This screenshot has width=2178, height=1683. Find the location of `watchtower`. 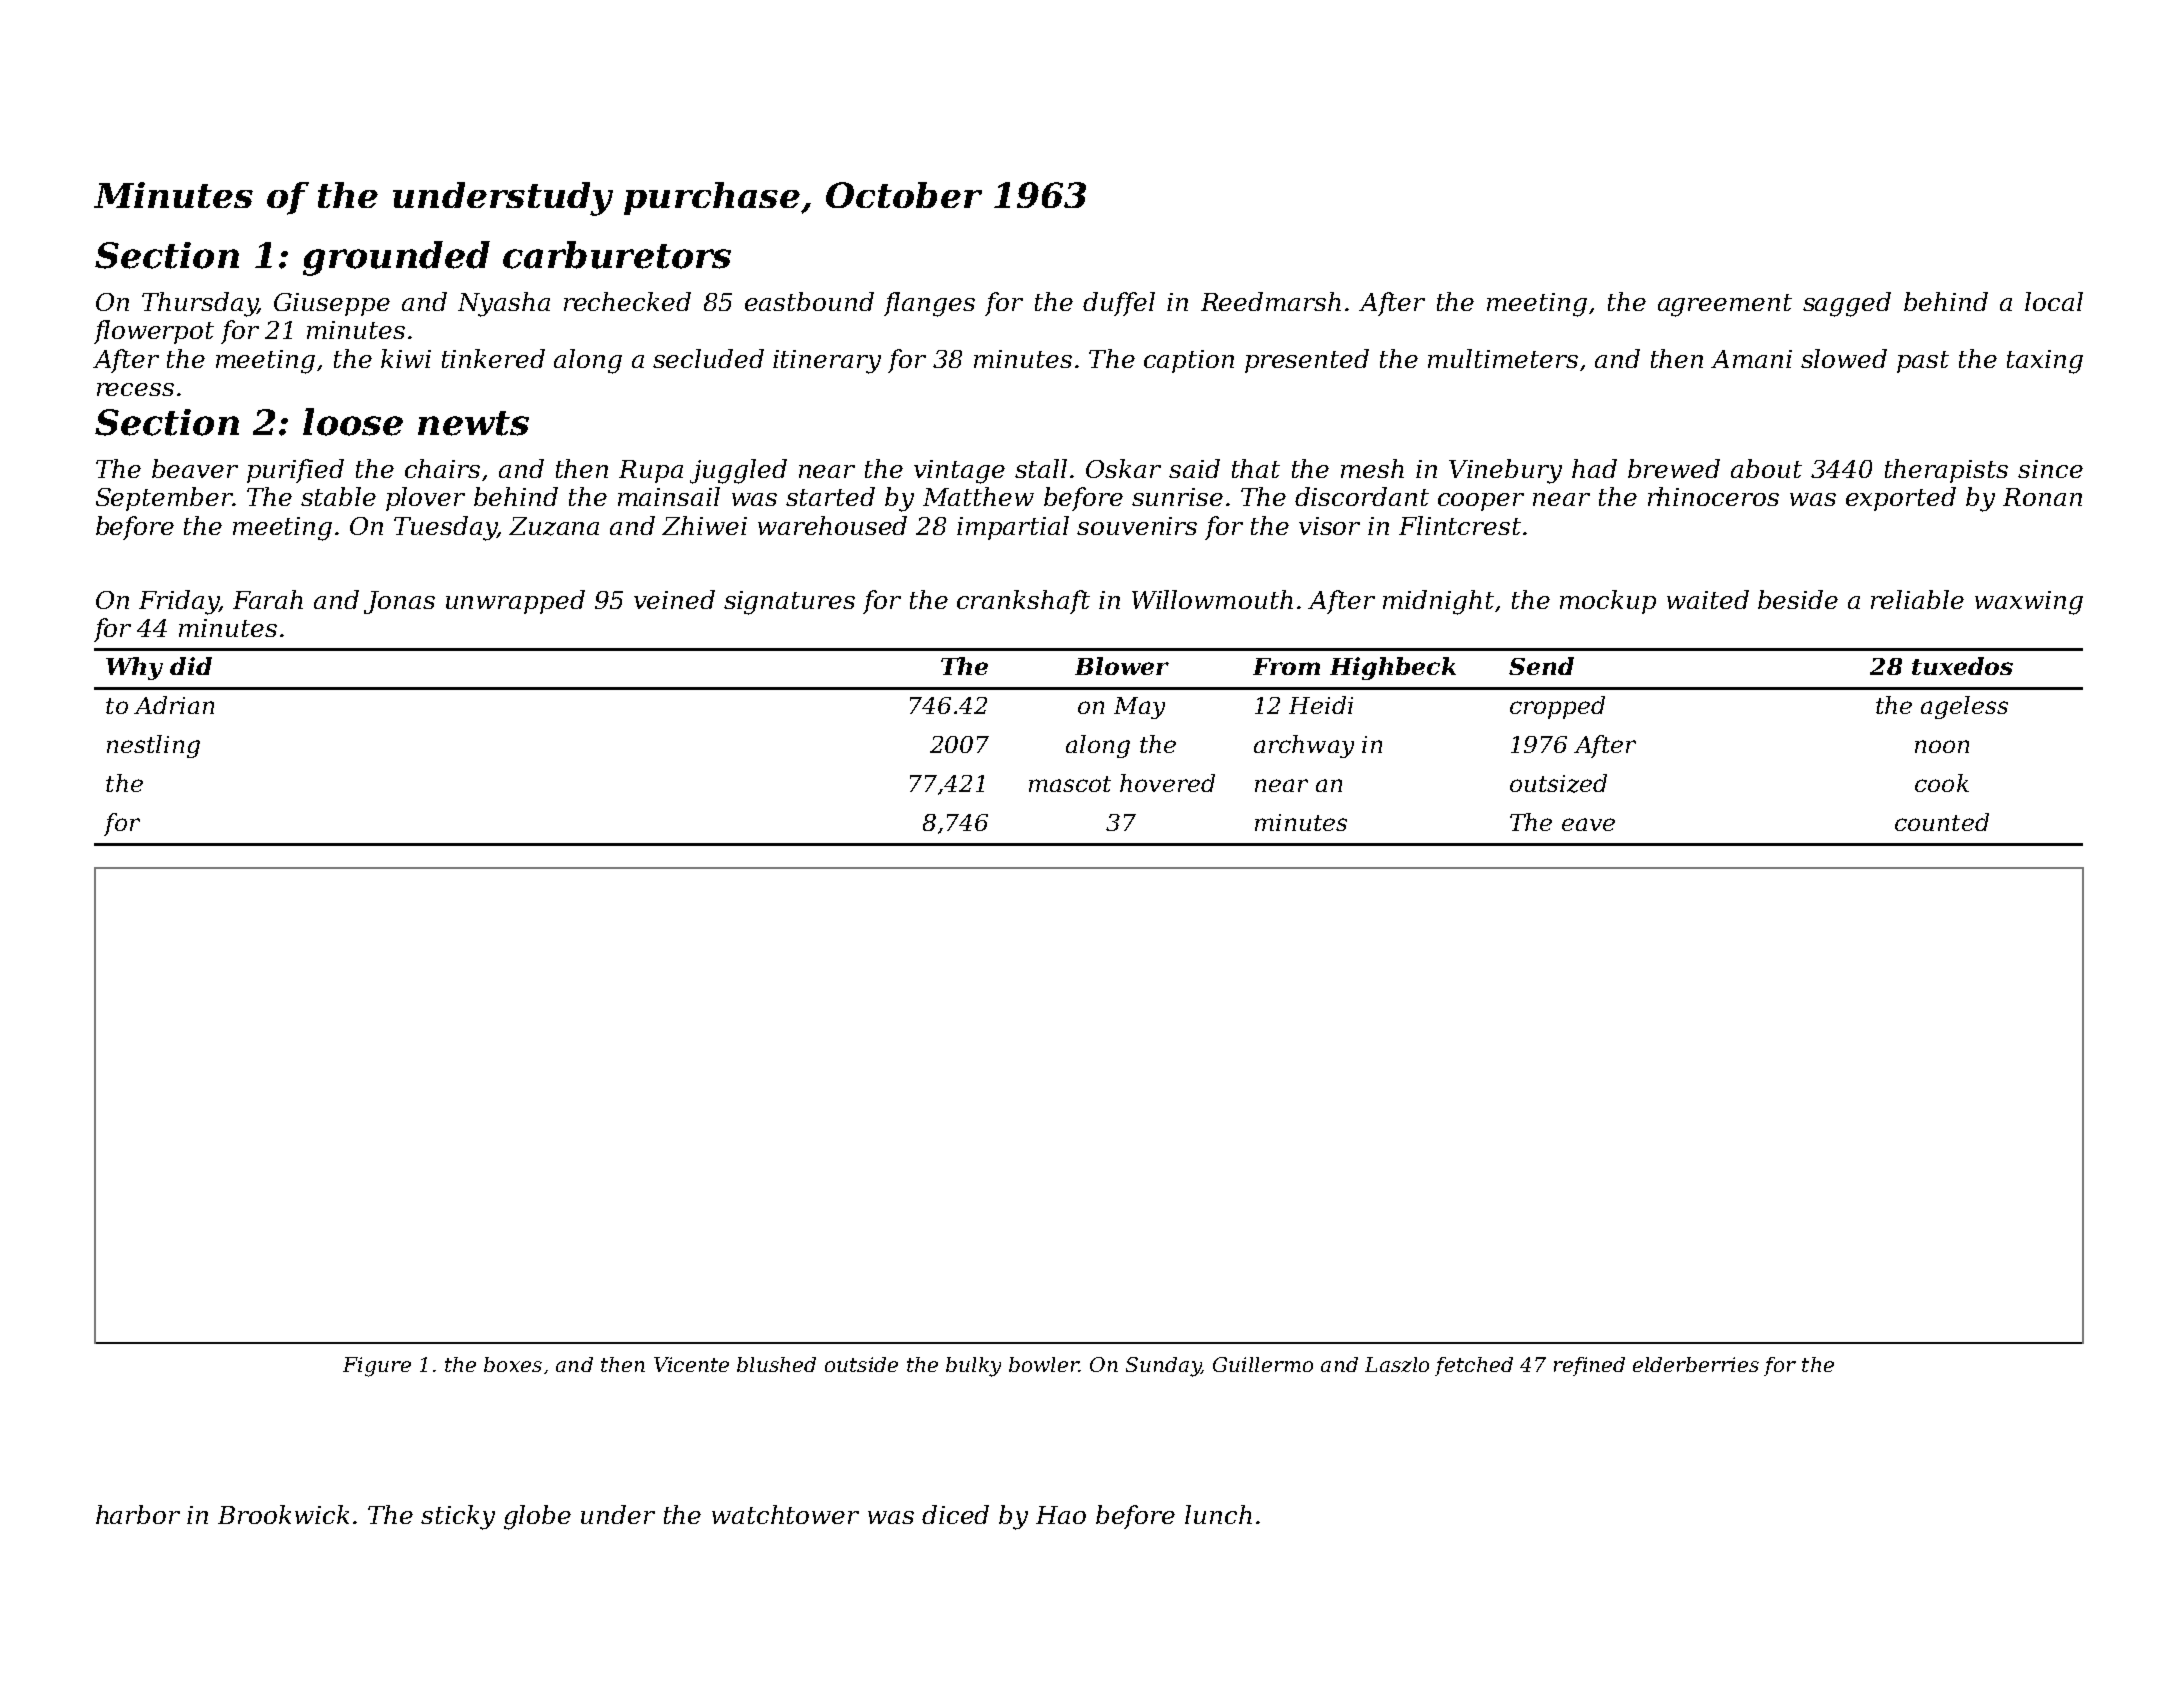

watchtower is located at coordinates (785, 1514).
